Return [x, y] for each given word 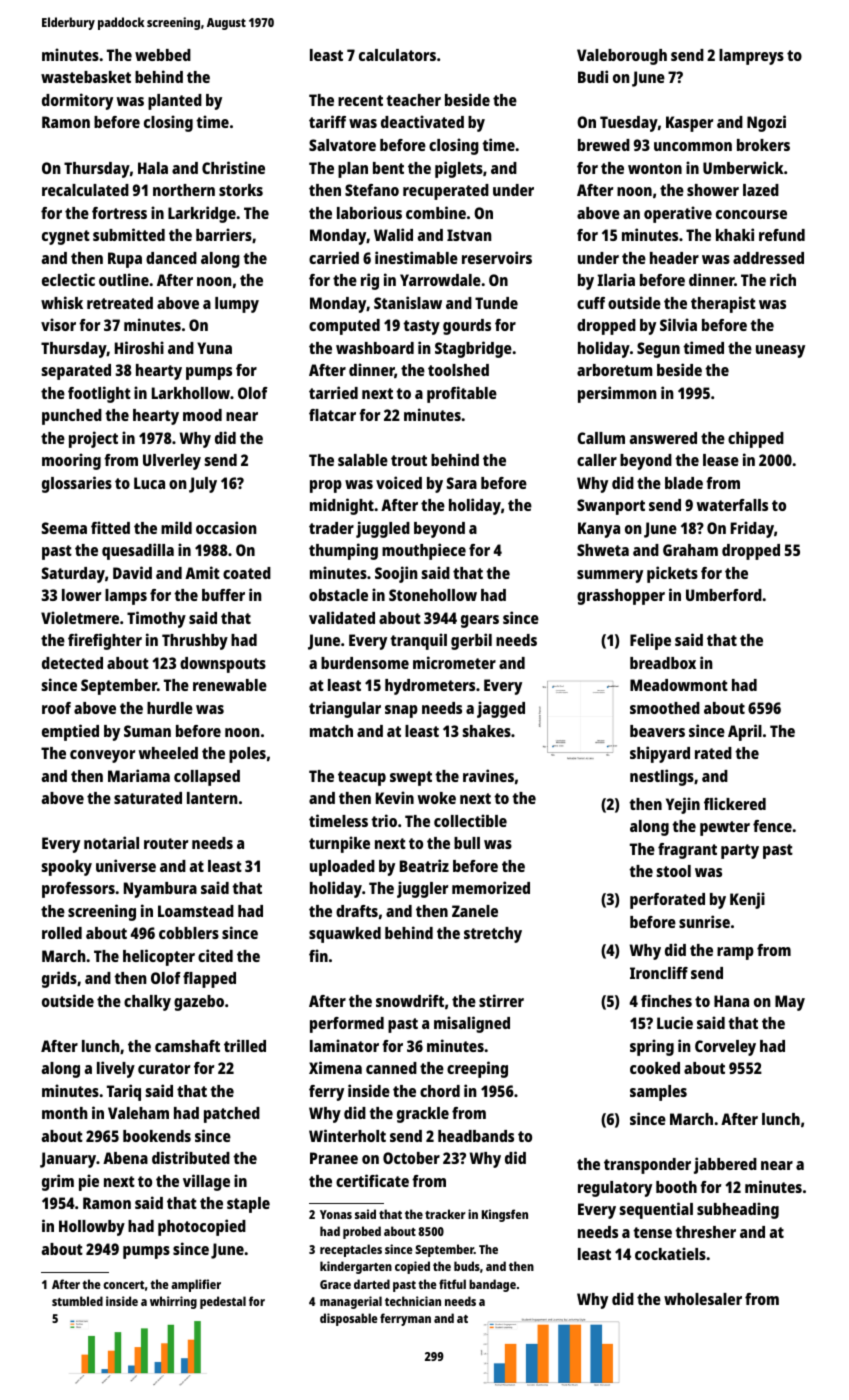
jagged [501, 709]
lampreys [751, 57]
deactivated [422, 121]
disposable [349, 1319]
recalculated [85, 190]
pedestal [223, 1302]
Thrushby [195, 642]
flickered [735, 803]
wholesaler [703, 1299]
